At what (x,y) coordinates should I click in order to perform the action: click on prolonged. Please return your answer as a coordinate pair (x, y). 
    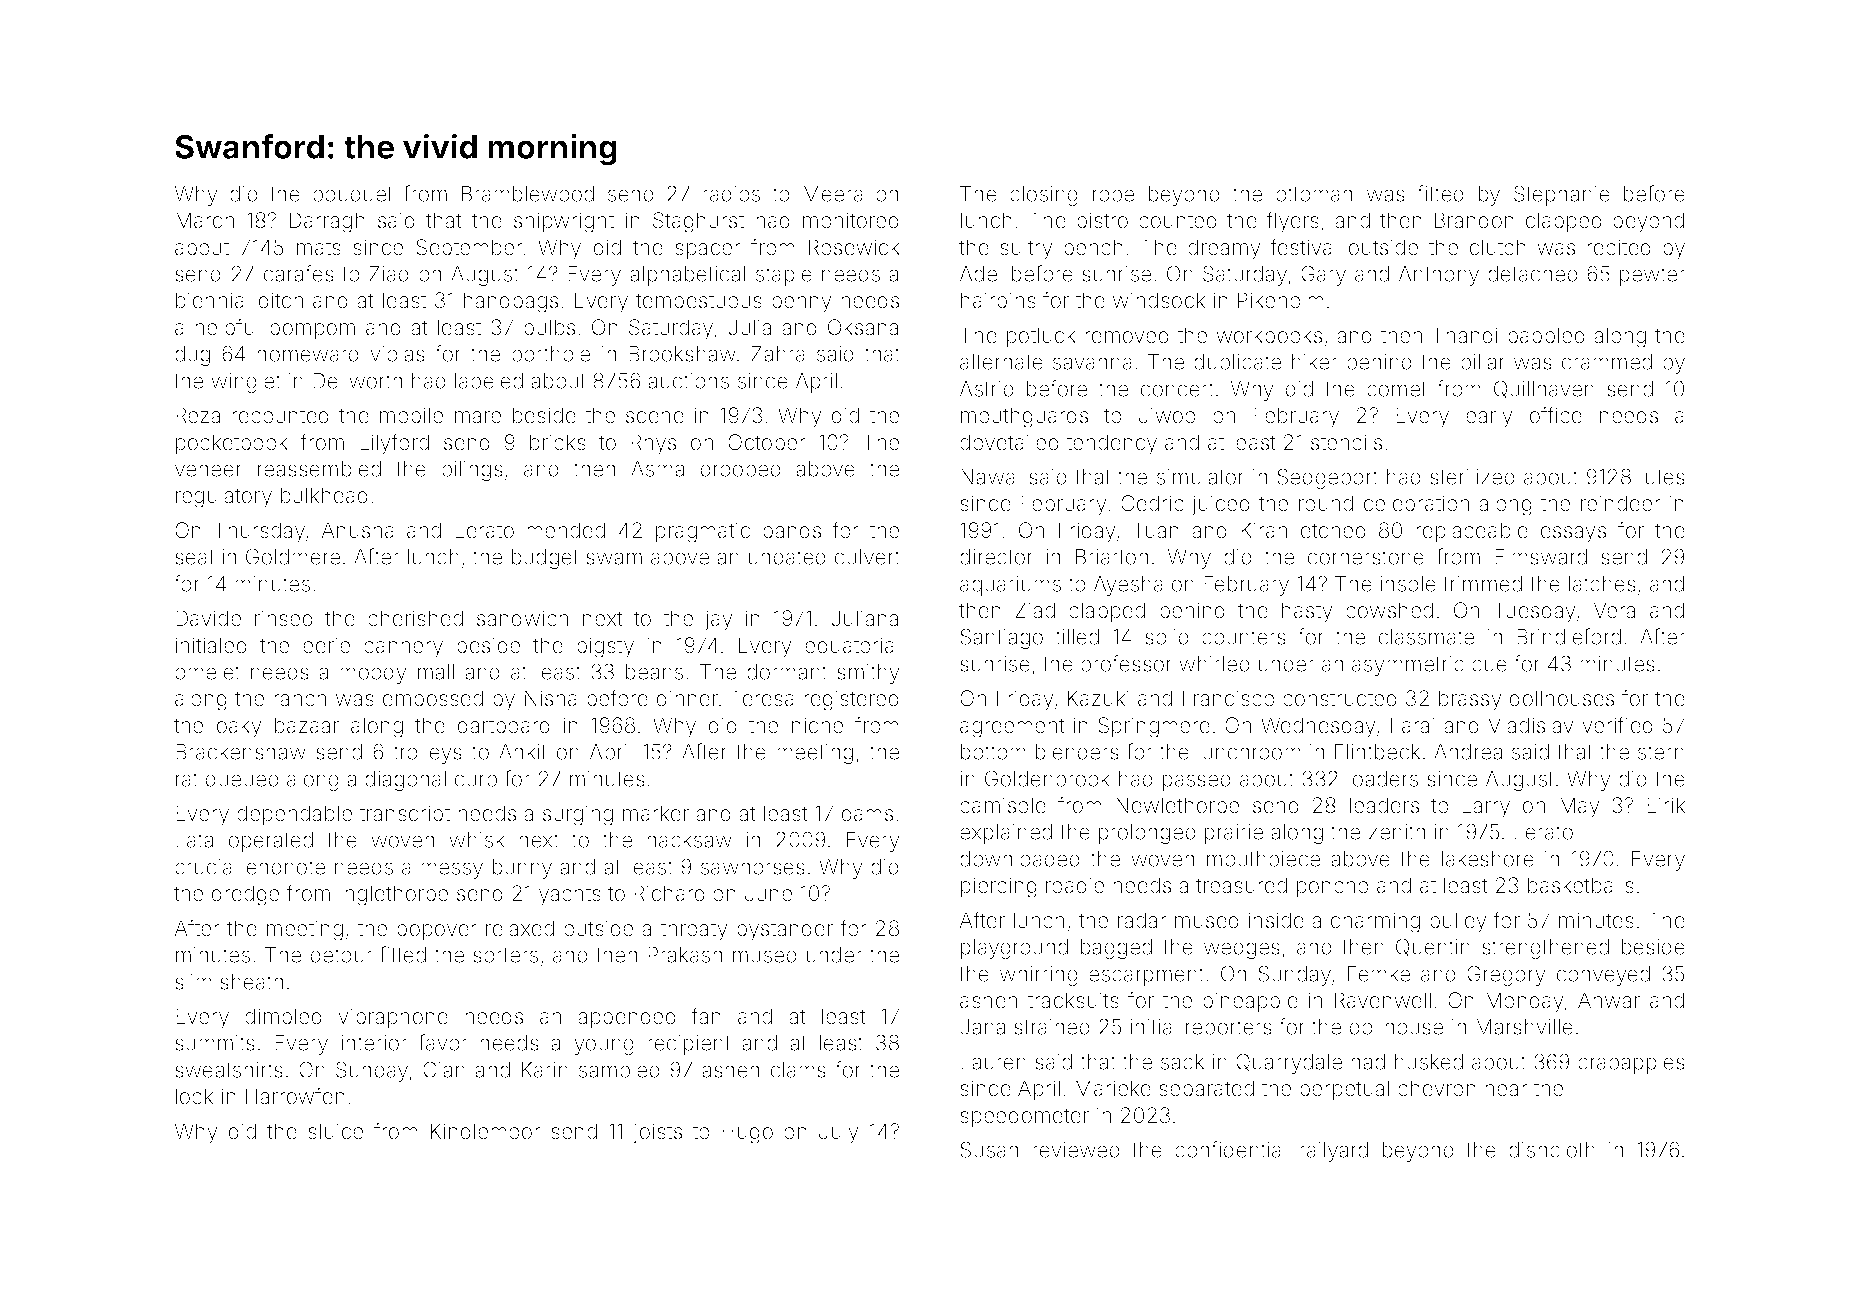
    Looking at the image, I should click on (1147, 834).
